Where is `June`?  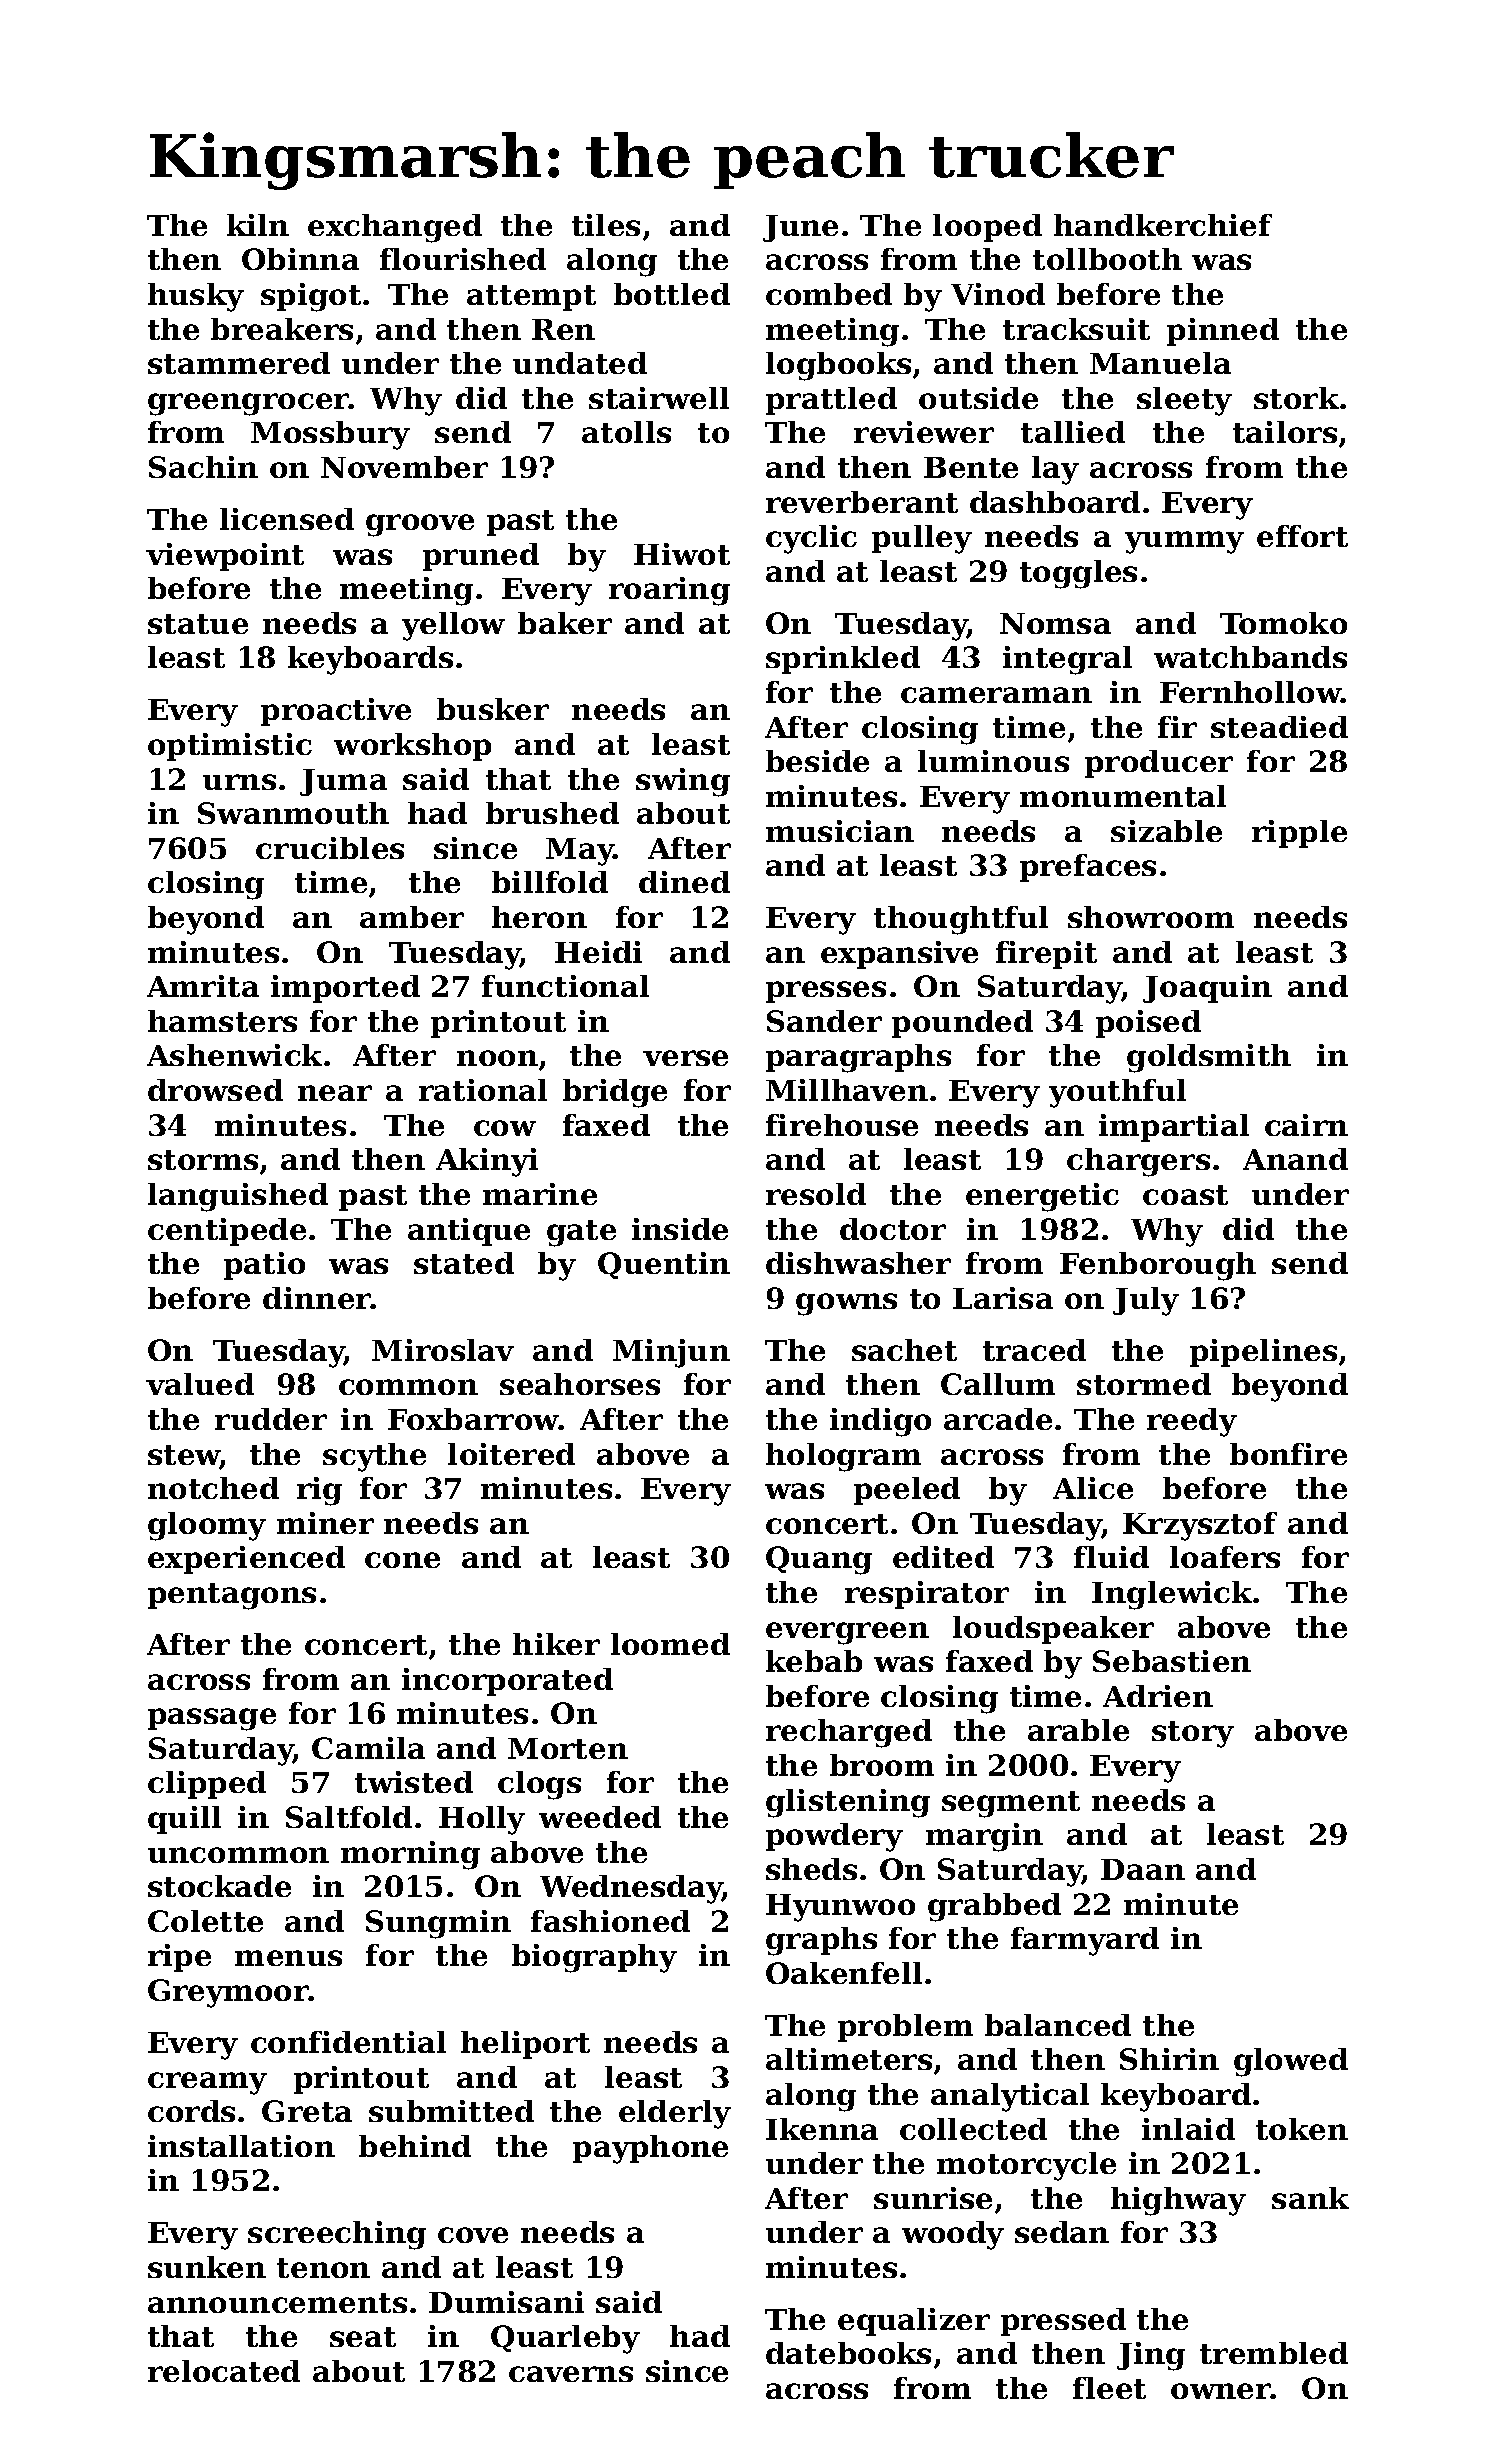 June is located at coordinates (800, 228).
